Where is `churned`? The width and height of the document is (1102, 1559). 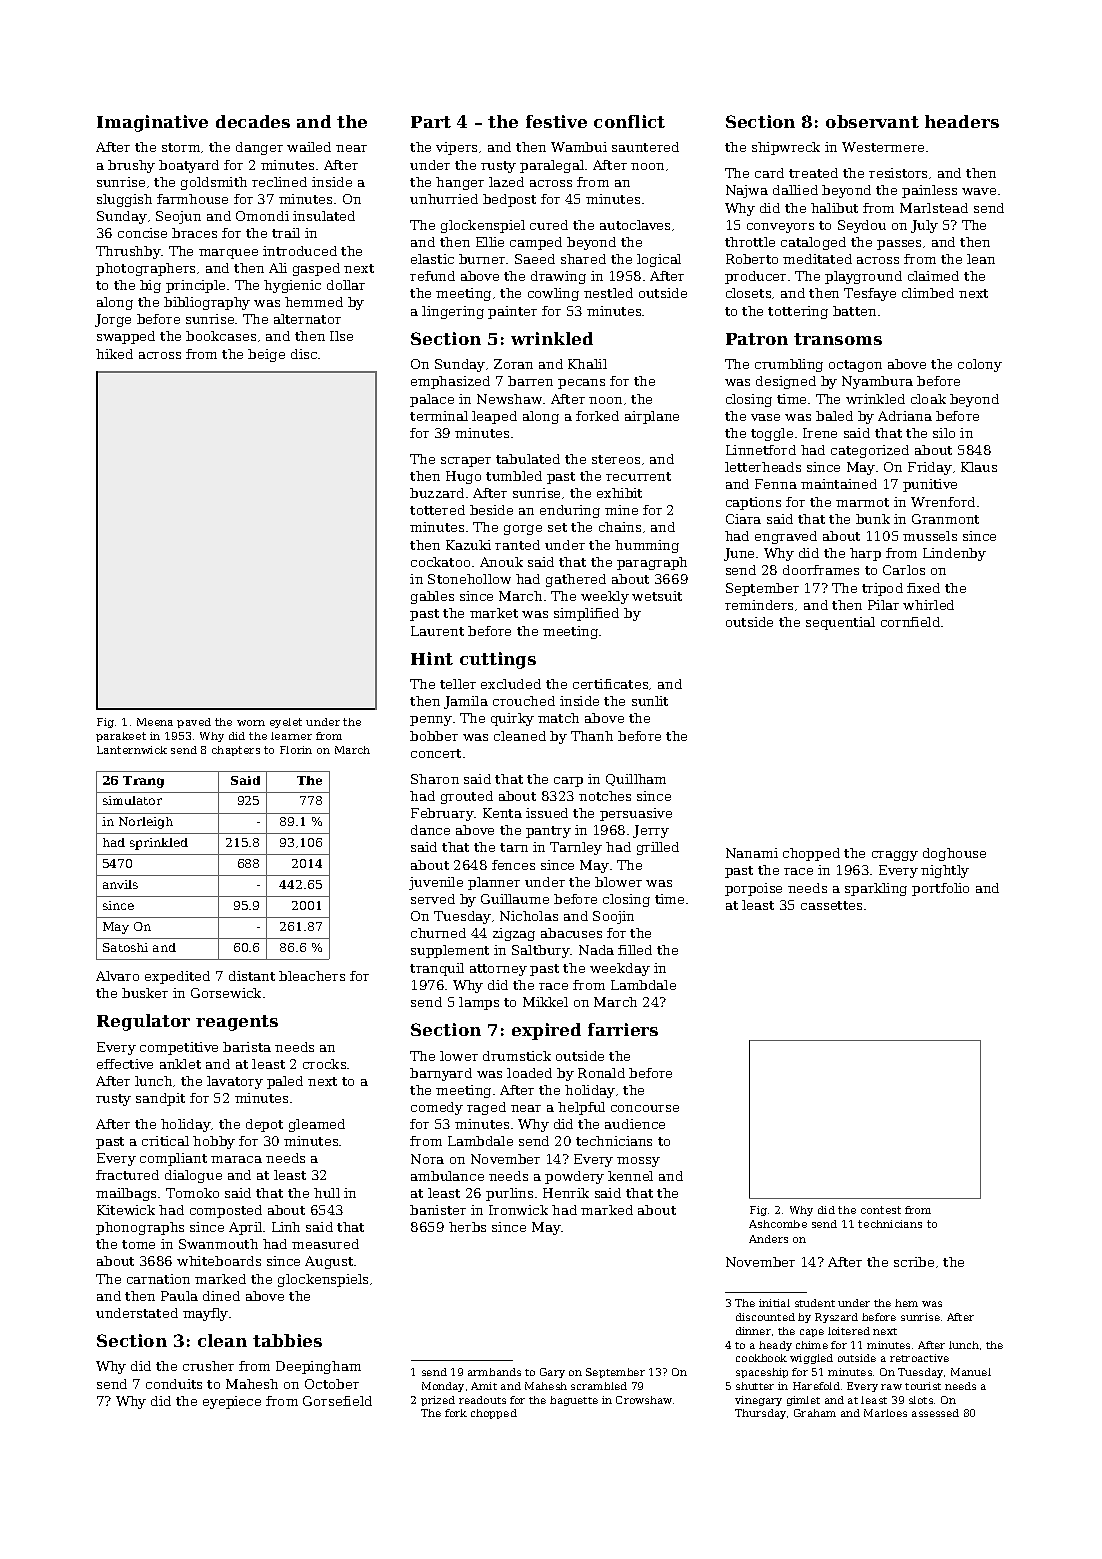
churned is located at coordinates (438, 933).
